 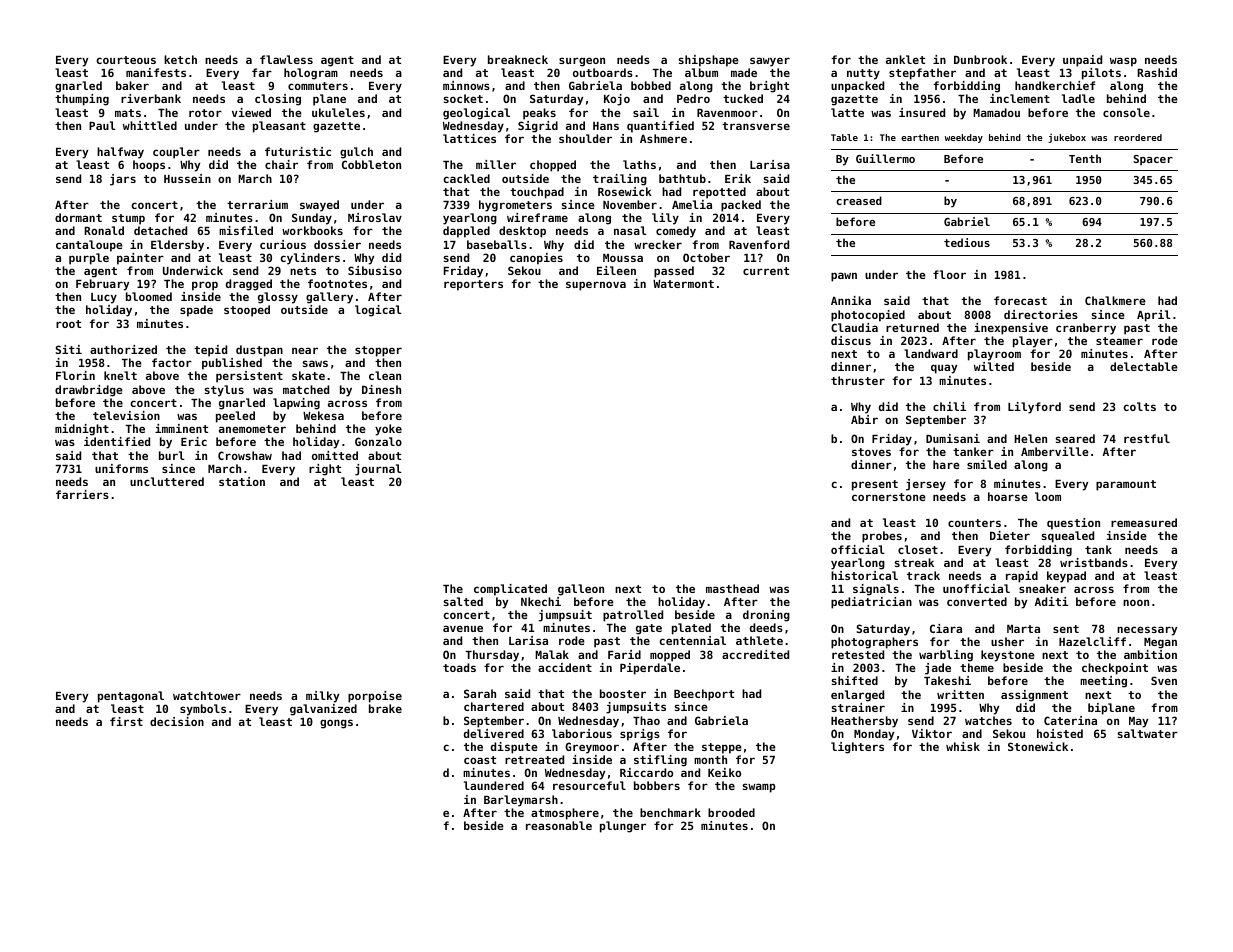 What do you see at coordinates (177, 721) in the screenshot?
I see `decision` at bounding box center [177, 721].
